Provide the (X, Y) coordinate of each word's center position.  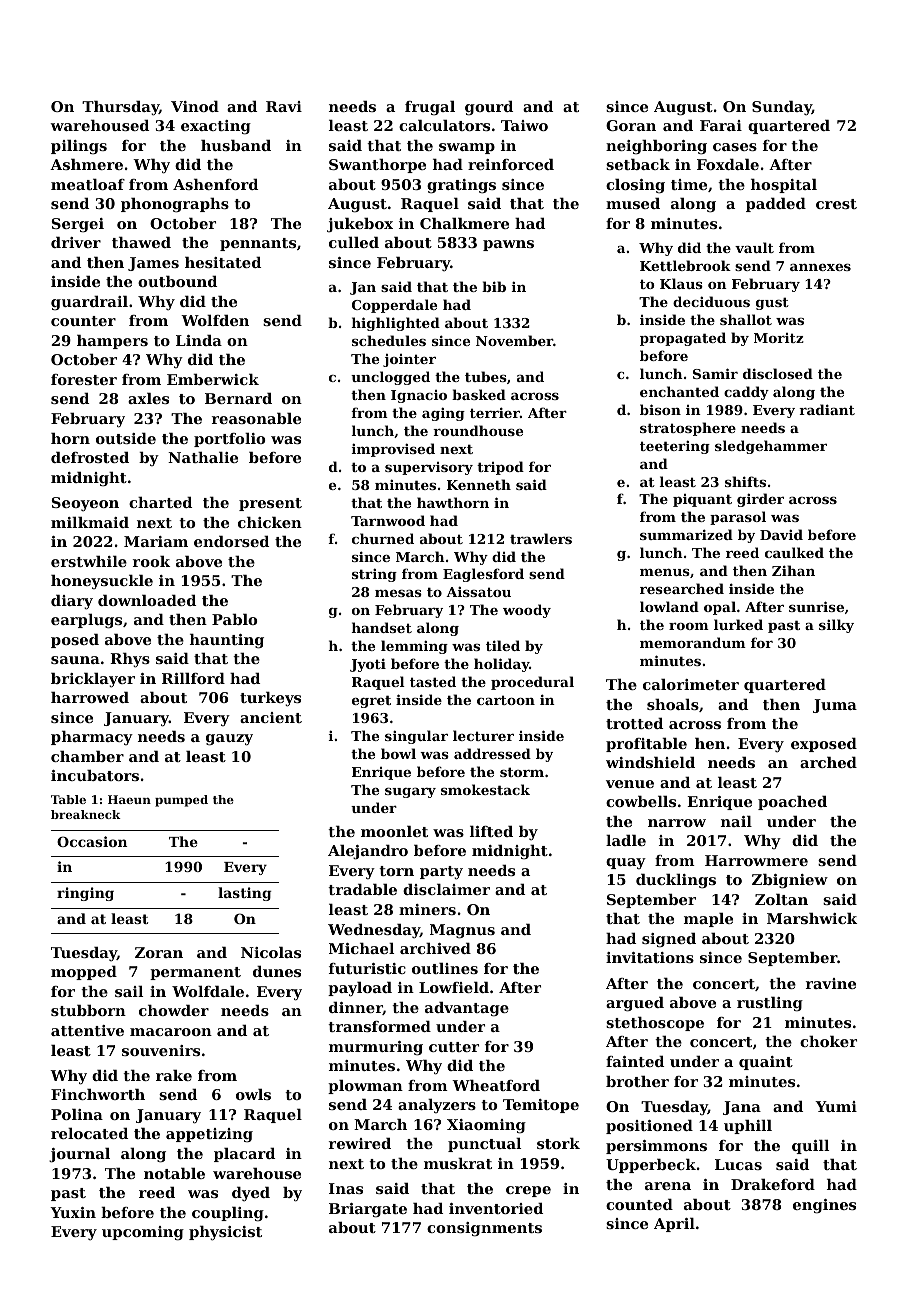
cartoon (506, 700)
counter (83, 321)
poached (792, 803)
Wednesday (374, 931)
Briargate (368, 1210)
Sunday (782, 108)
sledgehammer (771, 447)
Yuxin (73, 1212)
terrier (495, 412)
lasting (244, 894)
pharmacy (92, 738)
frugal (430, 108)
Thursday (120, 108)
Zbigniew (790, 881)
